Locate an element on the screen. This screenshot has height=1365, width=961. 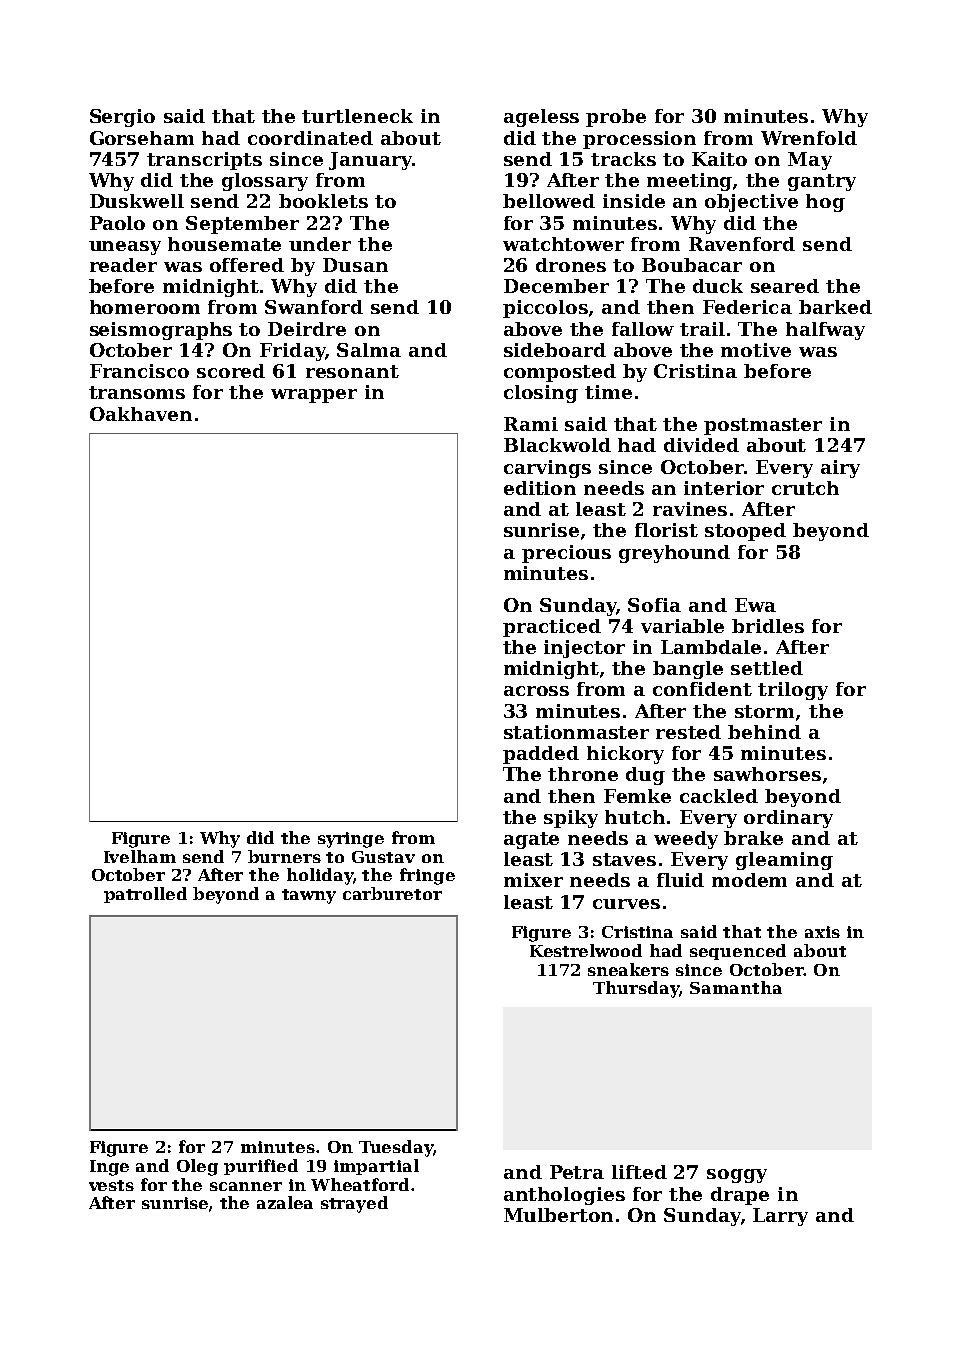
behind is located at coordinates (764, 732).
